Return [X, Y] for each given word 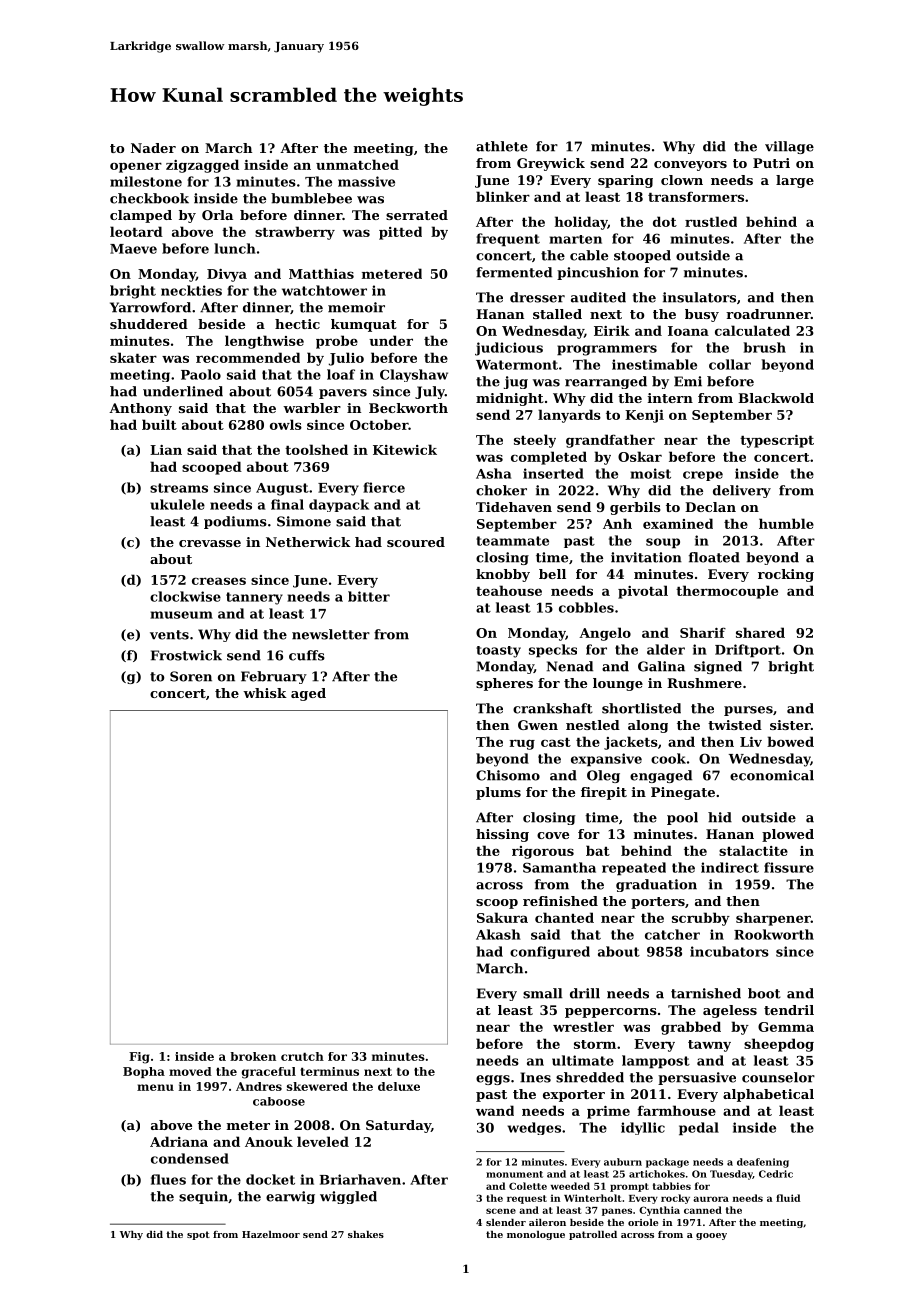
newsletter [331, 634]
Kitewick [405, 449]
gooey [711, 1236]
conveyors [690, 166]
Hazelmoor [271, 1234]
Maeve [133, 249]
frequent [508, 240]
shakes [366, 1234]
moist [650, 473]
